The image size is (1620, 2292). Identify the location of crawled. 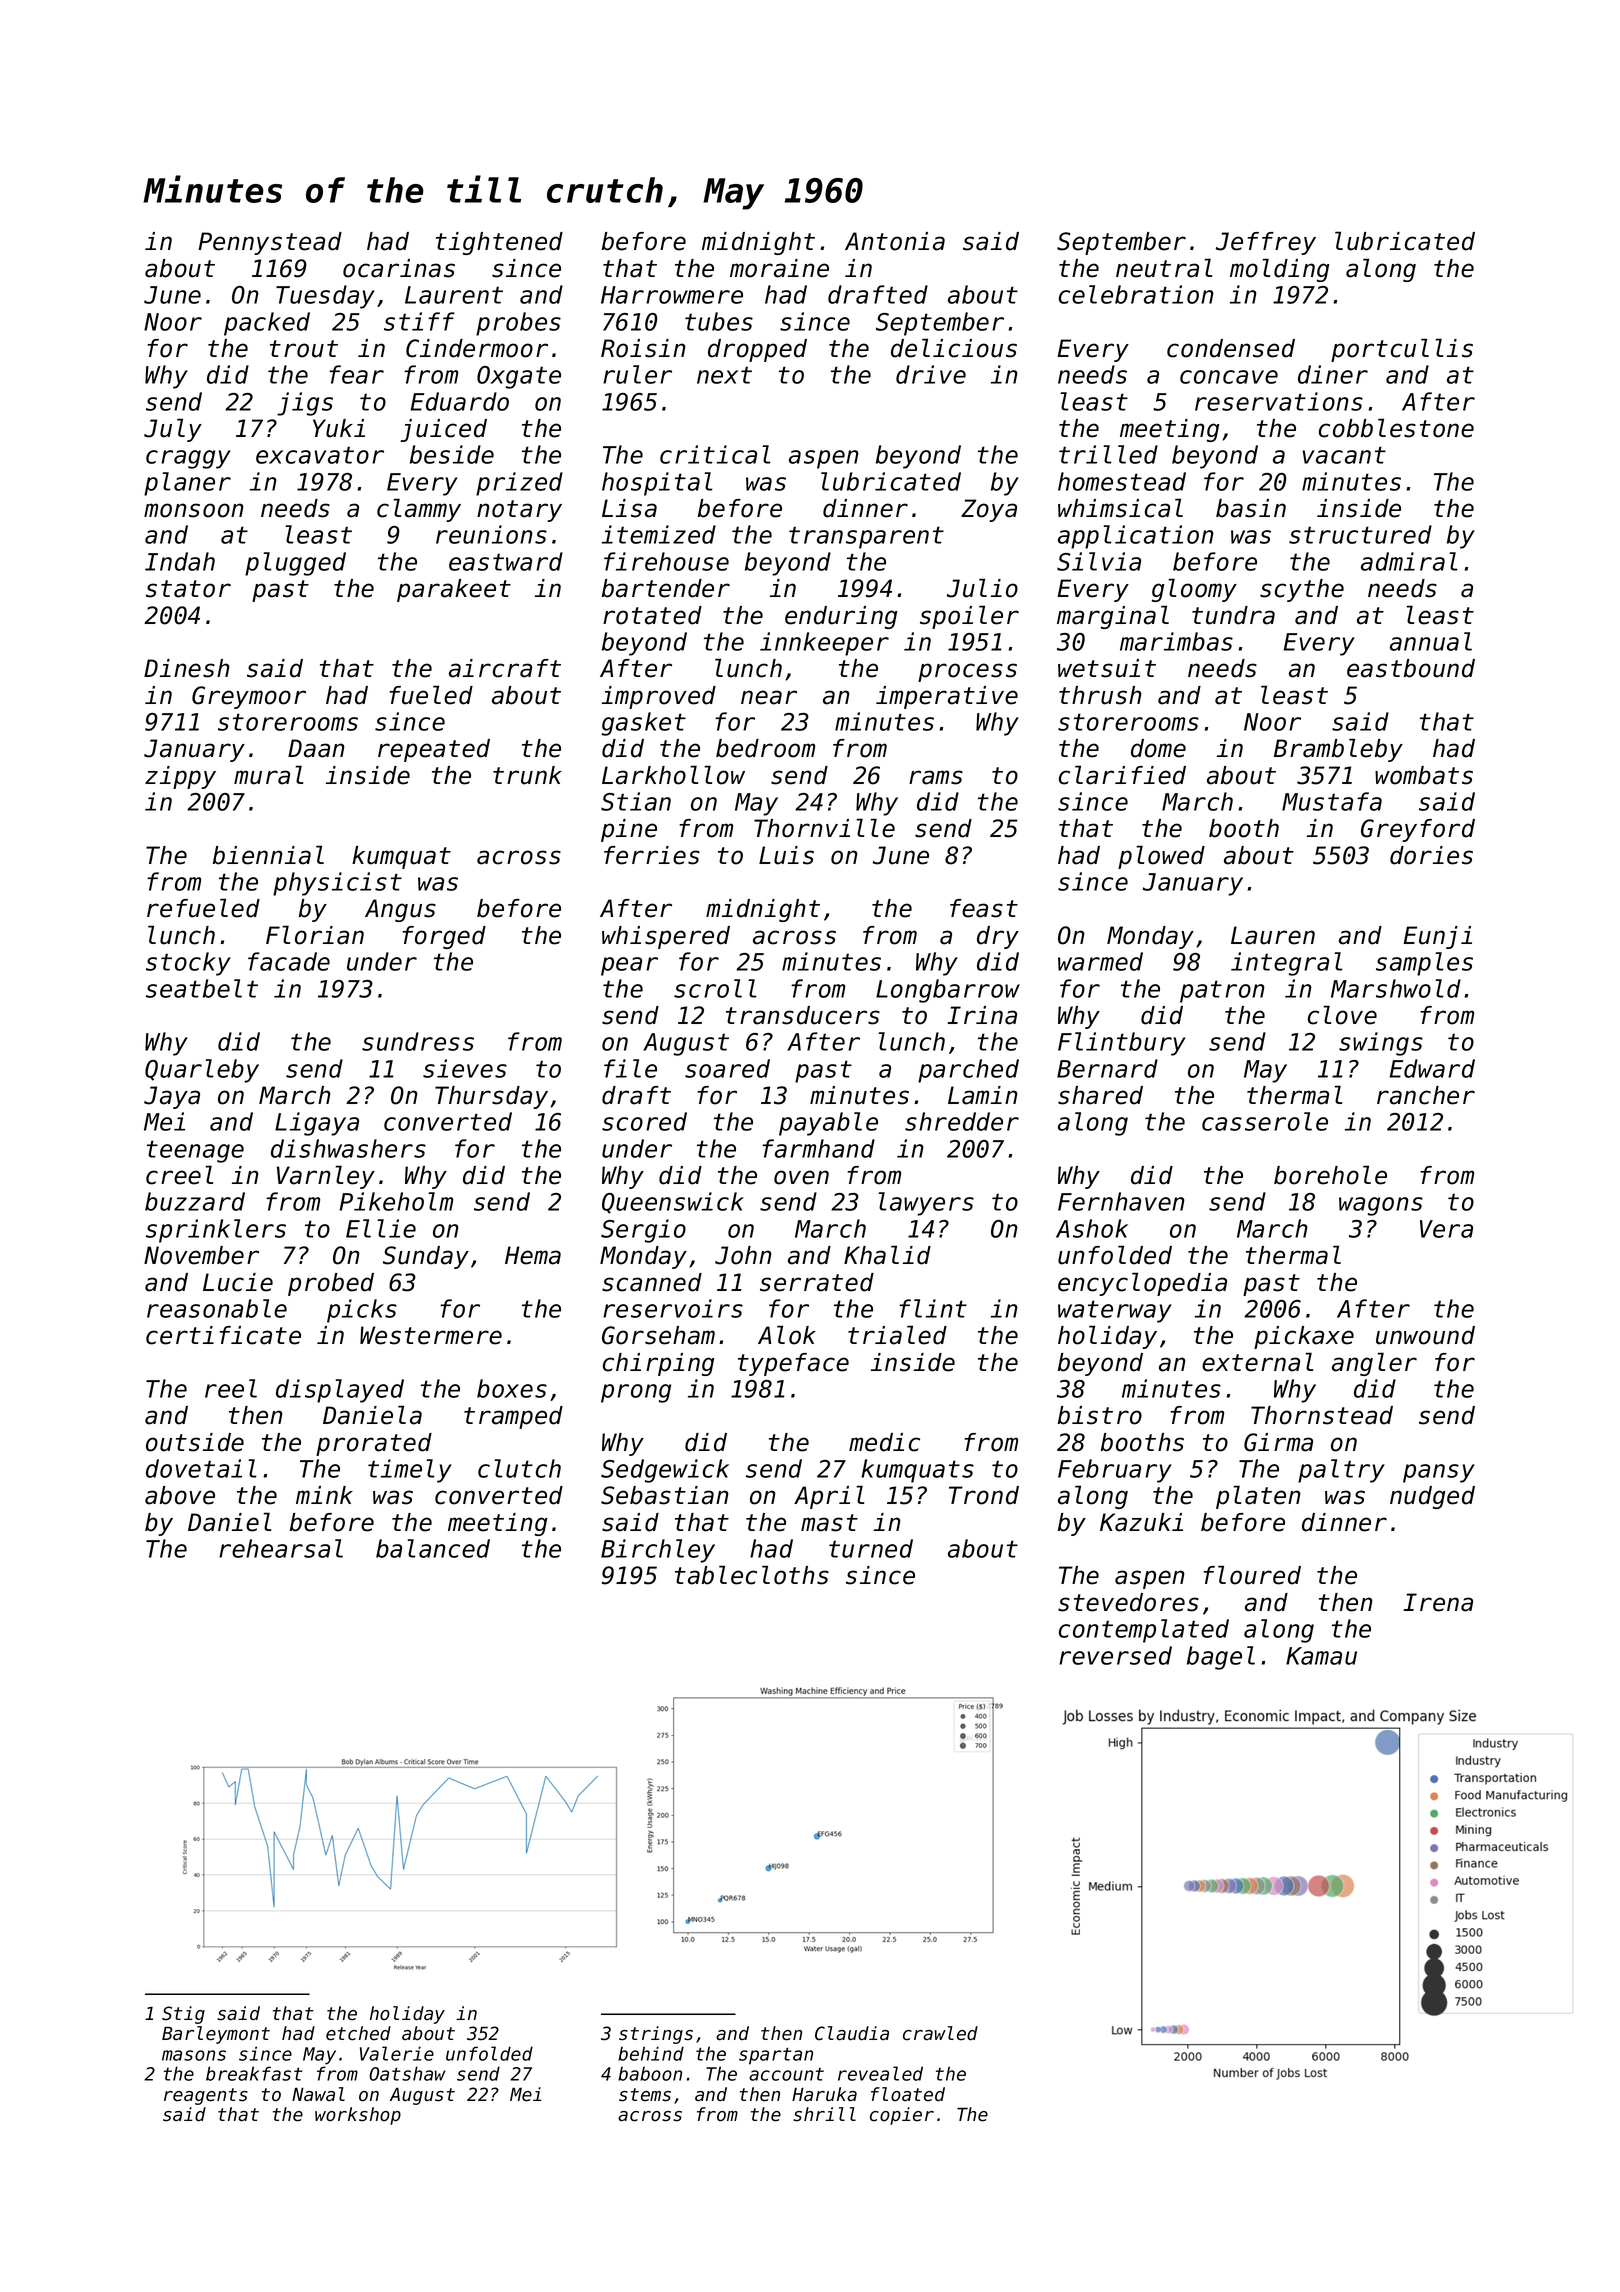
(940, 2033).
